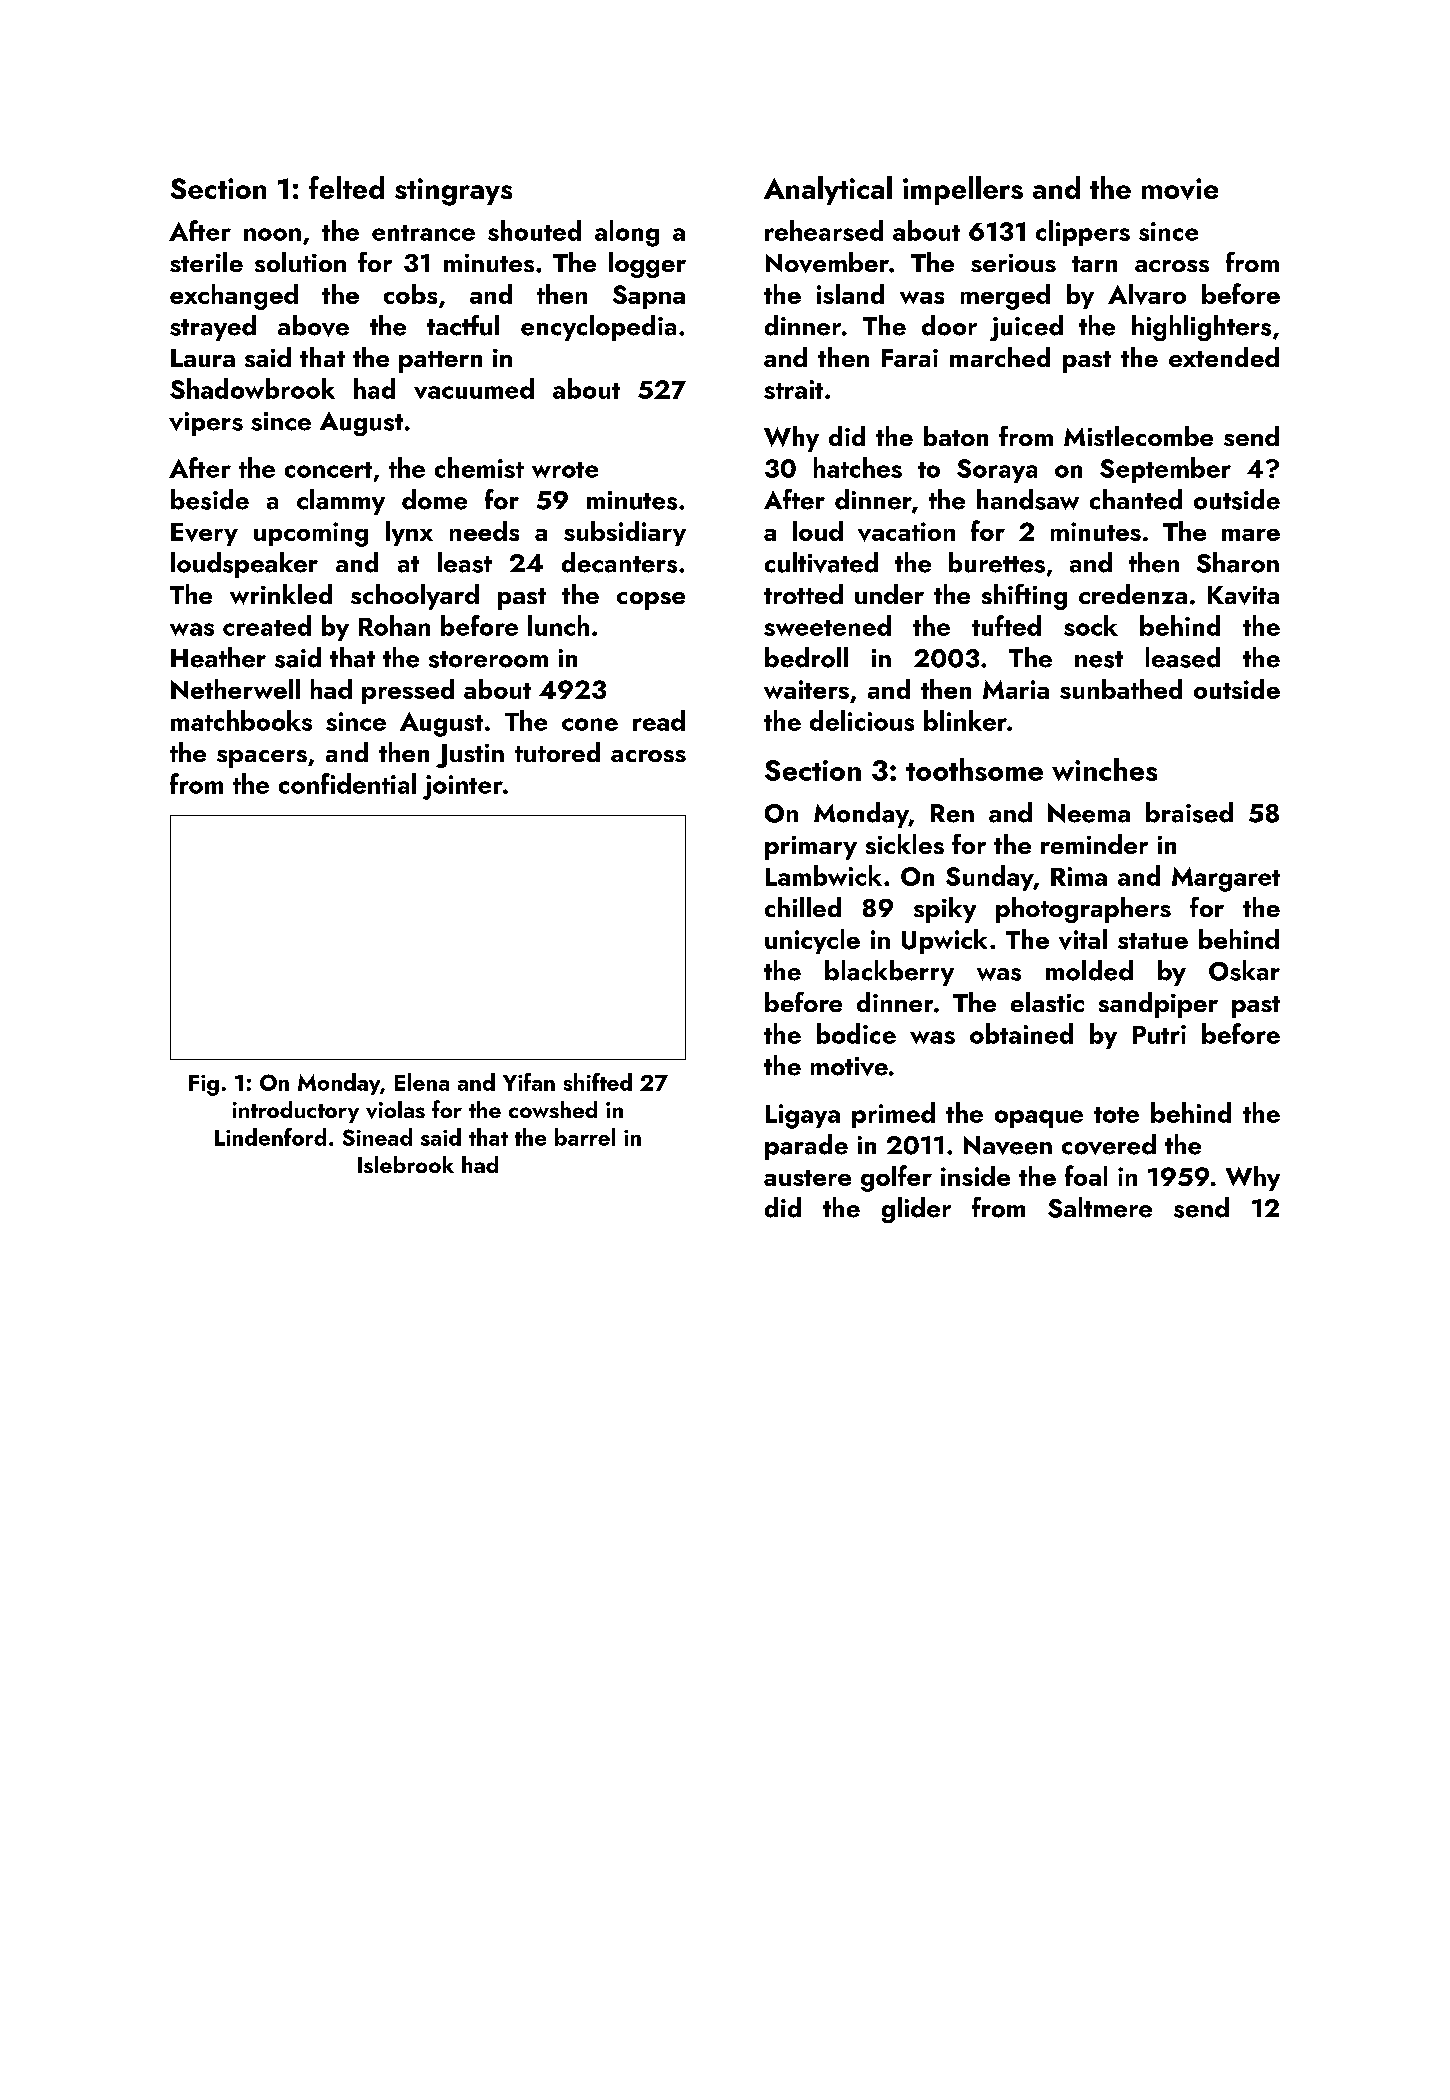  I want to click on Lambwick, so click(824, 875).
